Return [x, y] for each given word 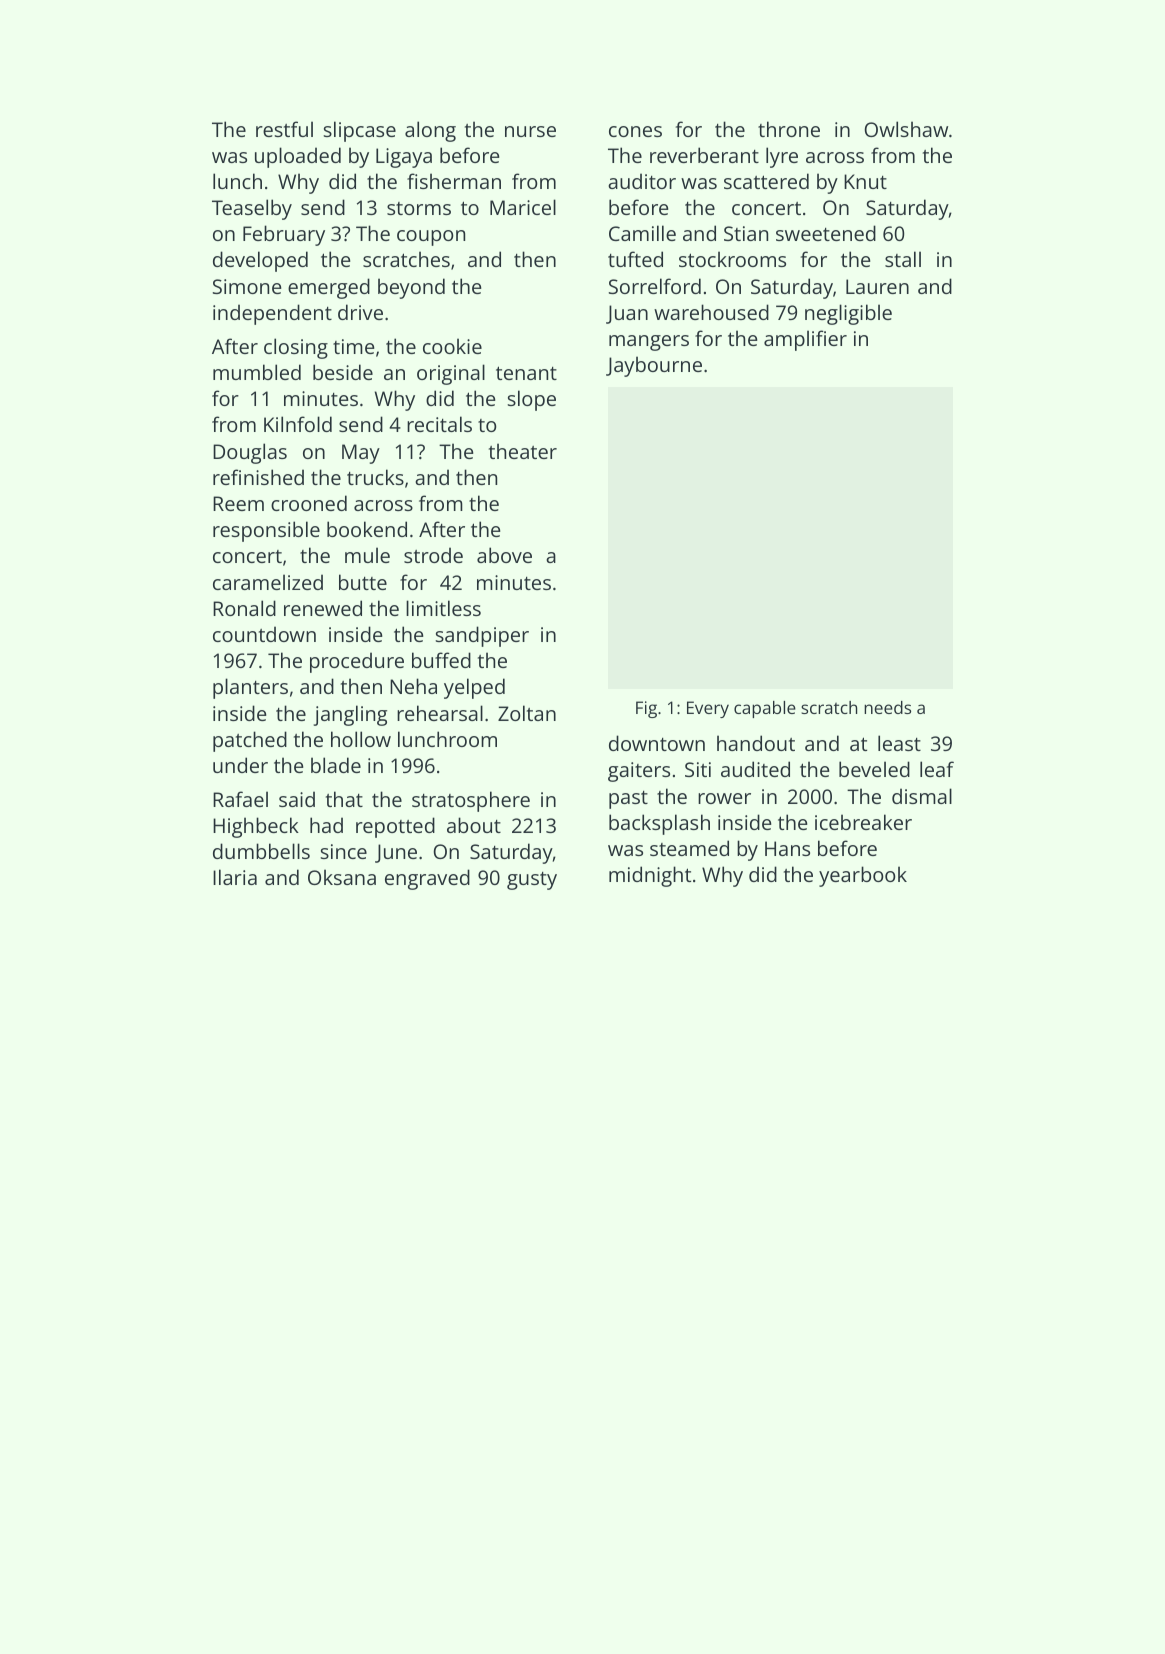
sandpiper [482, 636]
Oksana [342, 877]
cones [635, 131]
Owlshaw [906, 129]
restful [284, 129]
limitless [443, 608]
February [284, 235]
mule [367, 555]
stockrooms [732, 259]
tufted [635, 259]
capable [765, 709]
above [504, 555]
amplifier [805, 340]
